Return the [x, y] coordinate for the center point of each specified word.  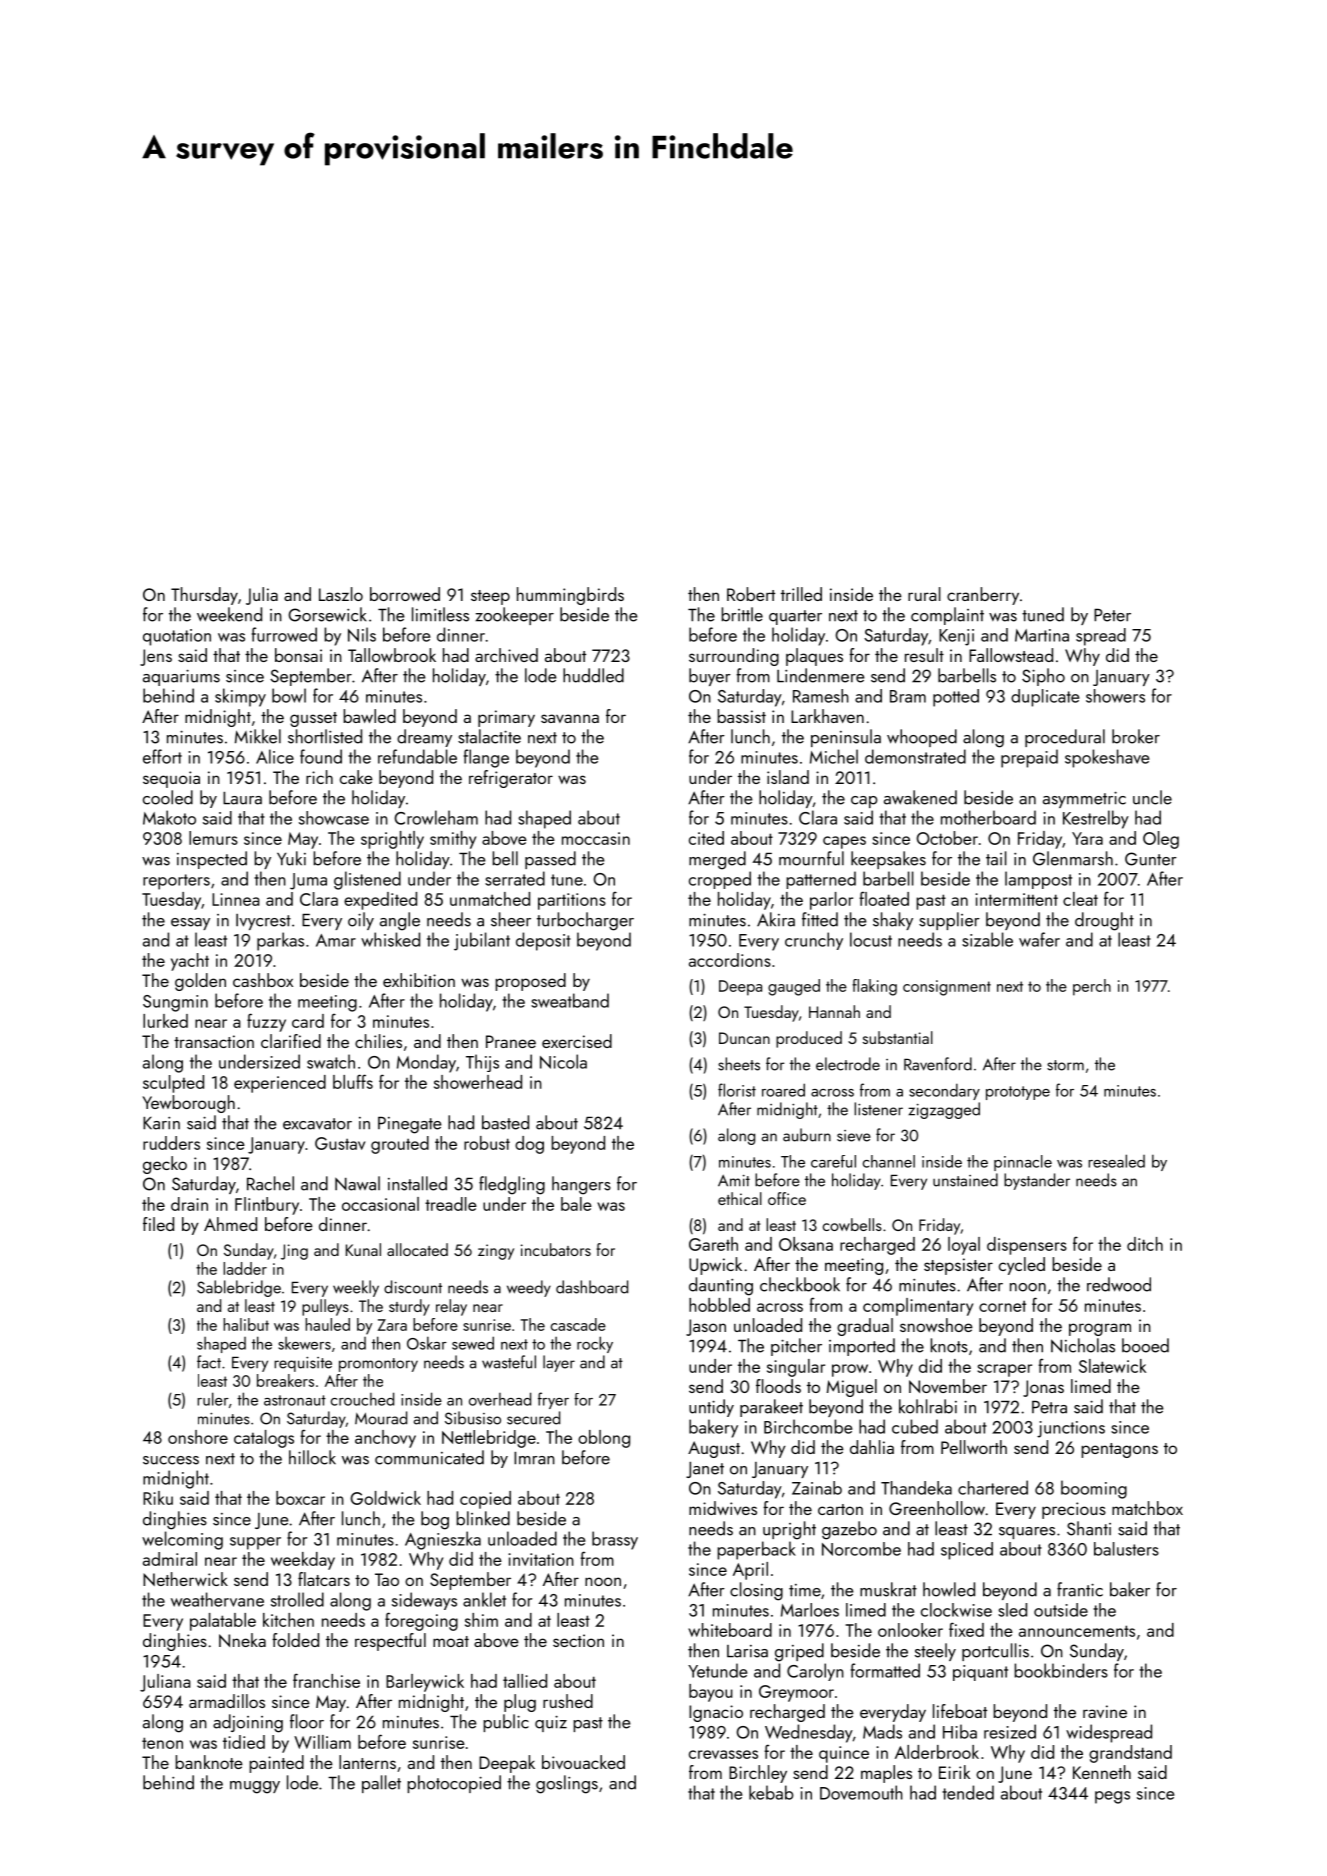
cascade [578, 1324]
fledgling [512, 1185]
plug [520, 1703]
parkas [280, 941]
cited [706, 838]
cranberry [983, 596]
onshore [198, 1437]
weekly [356, 1288]
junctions [1071, 1429]
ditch [1145, 1244]
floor [307, 1721]
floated [884, 898]
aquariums [181, 677]
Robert [751, 594]
